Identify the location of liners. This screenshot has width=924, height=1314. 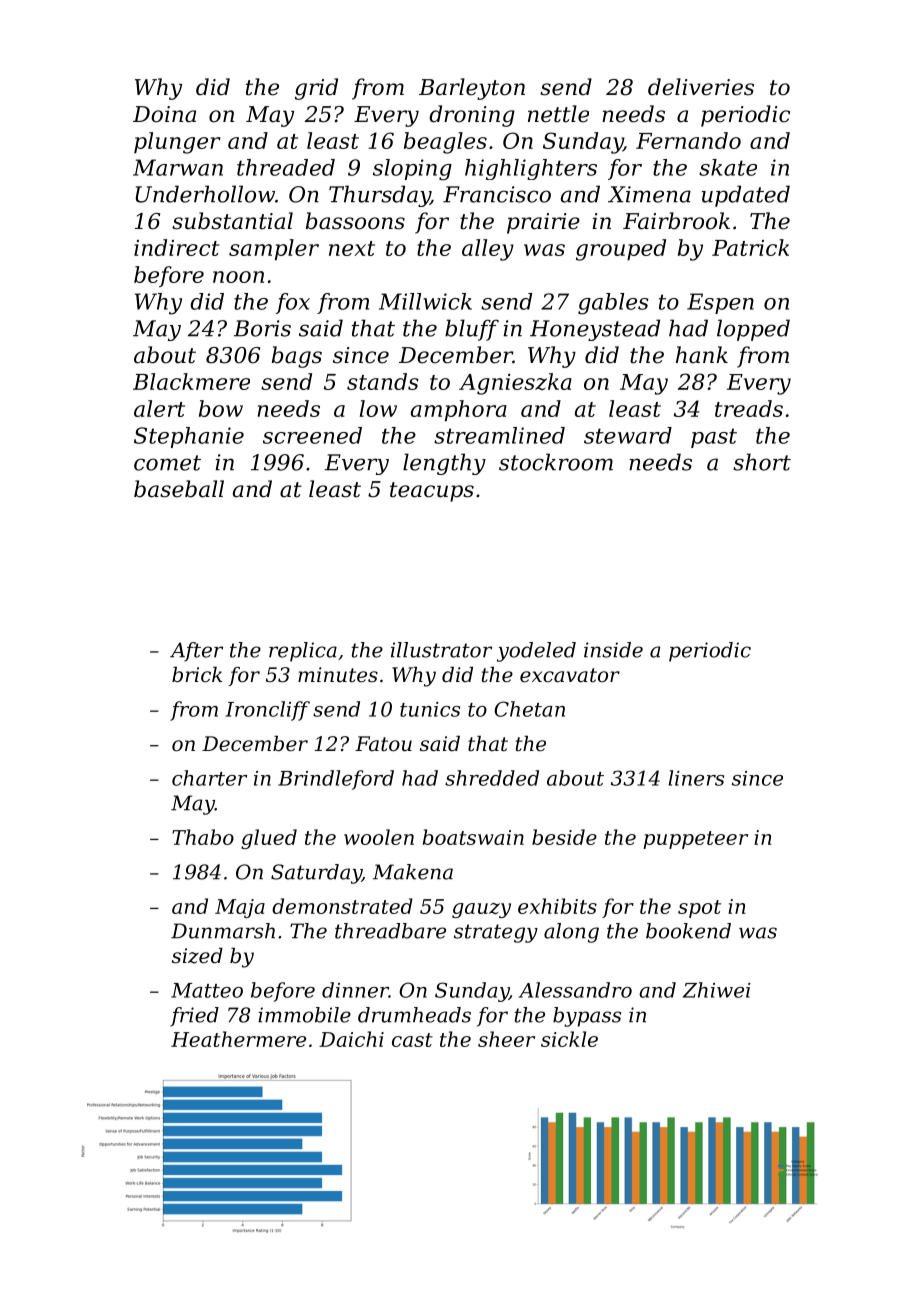
(696, 778).
